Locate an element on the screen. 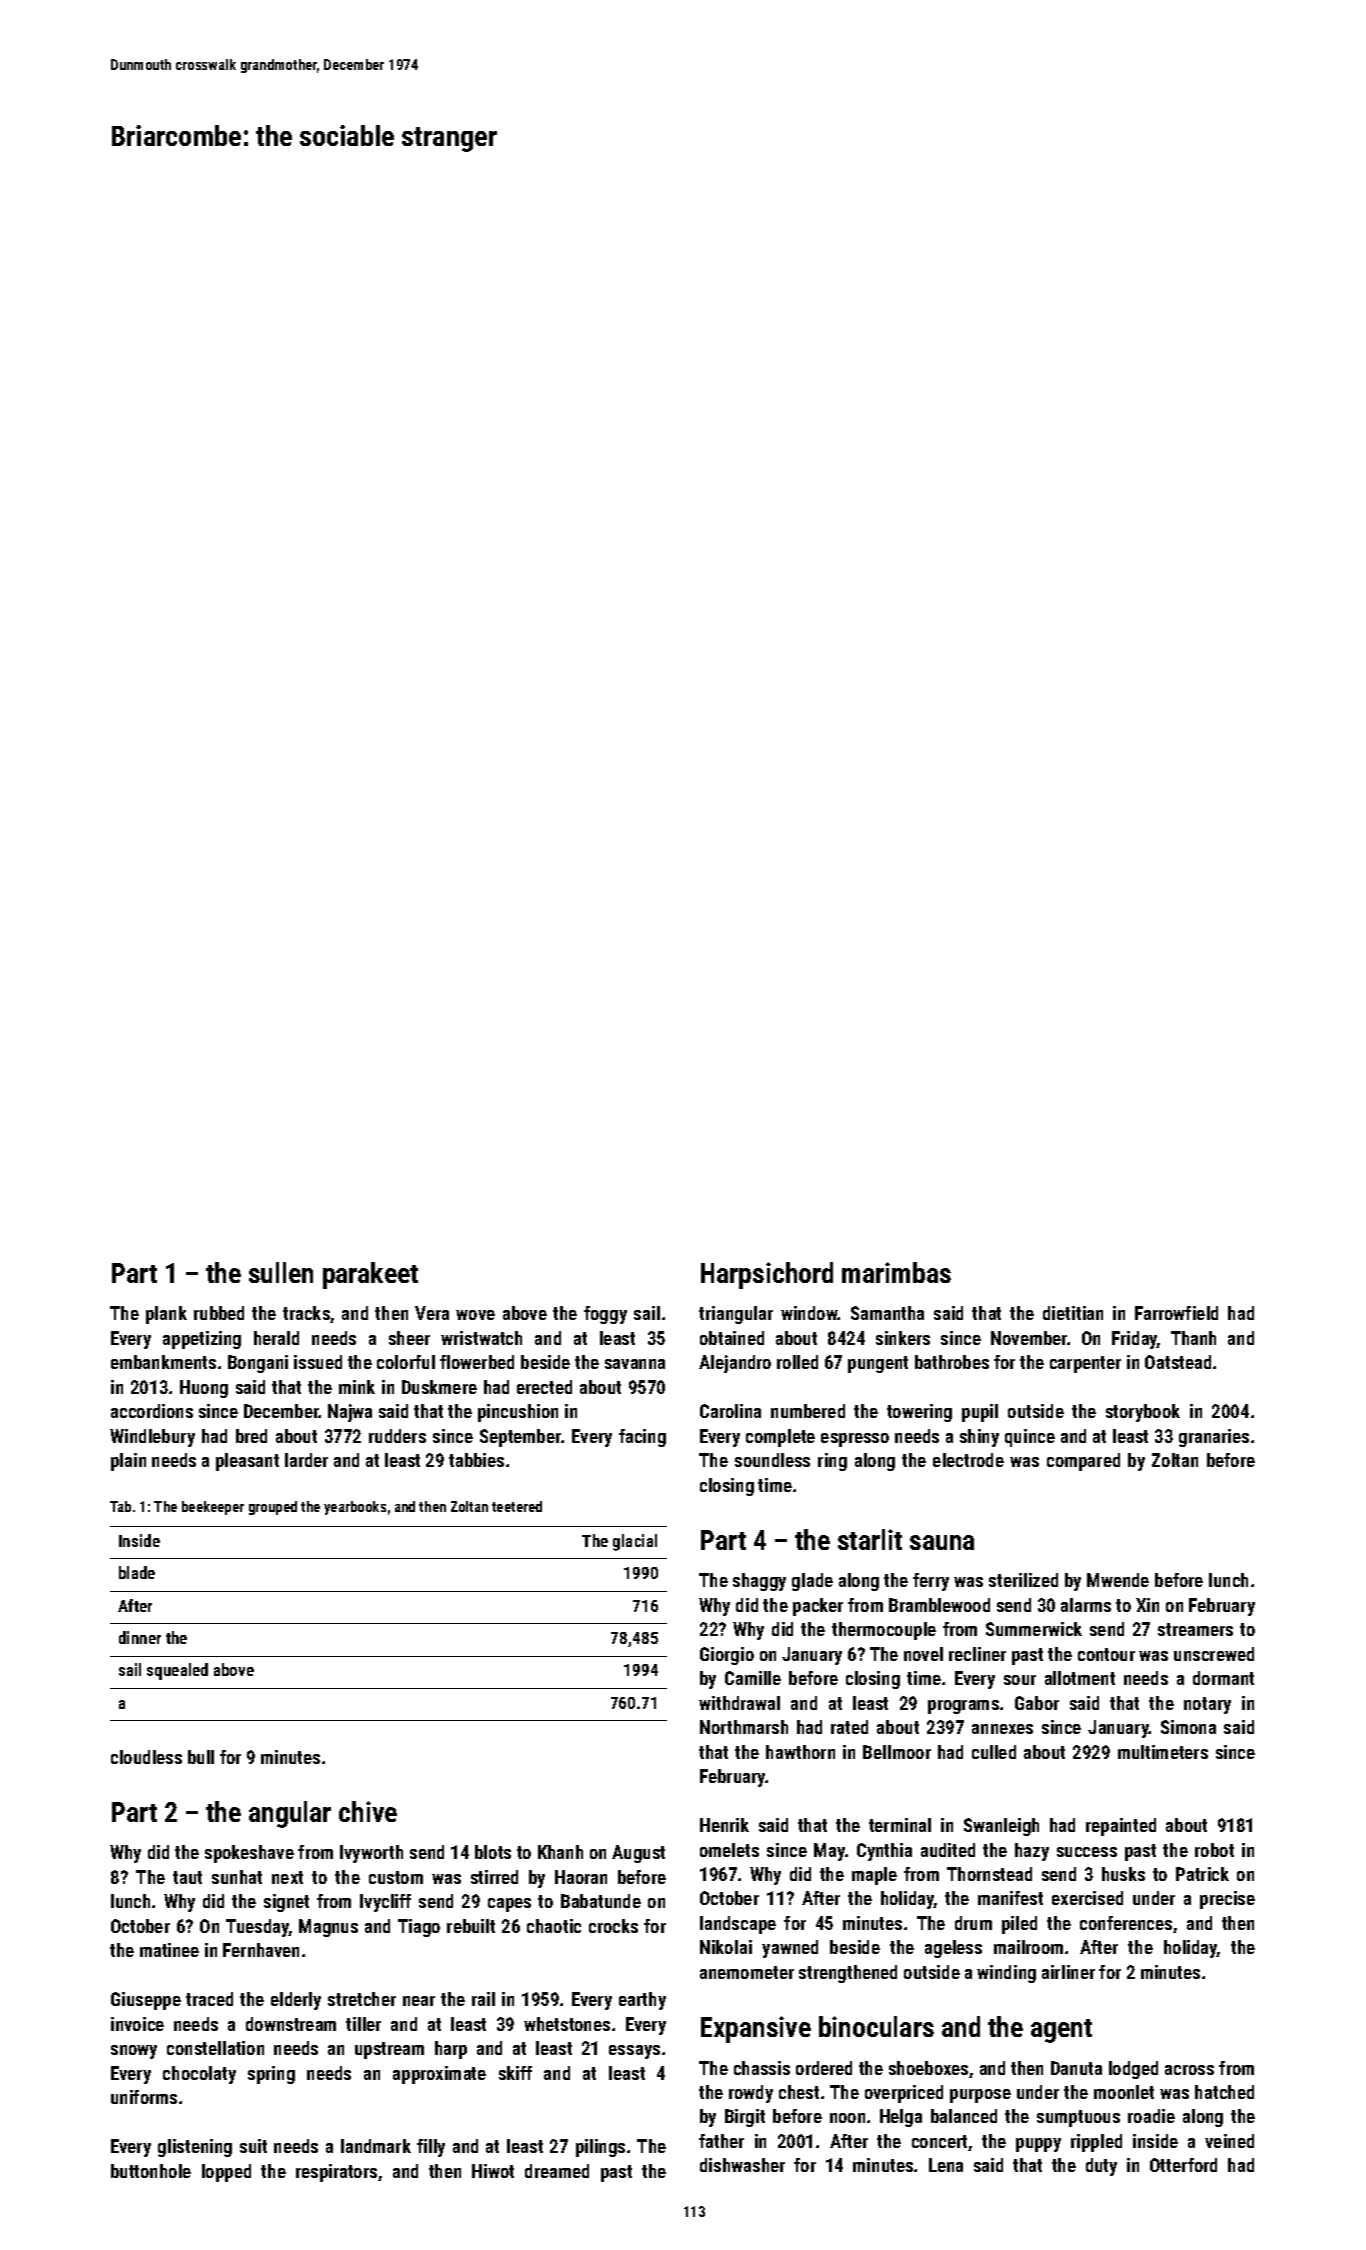  precise is located at coordinates (1227, 1900).
